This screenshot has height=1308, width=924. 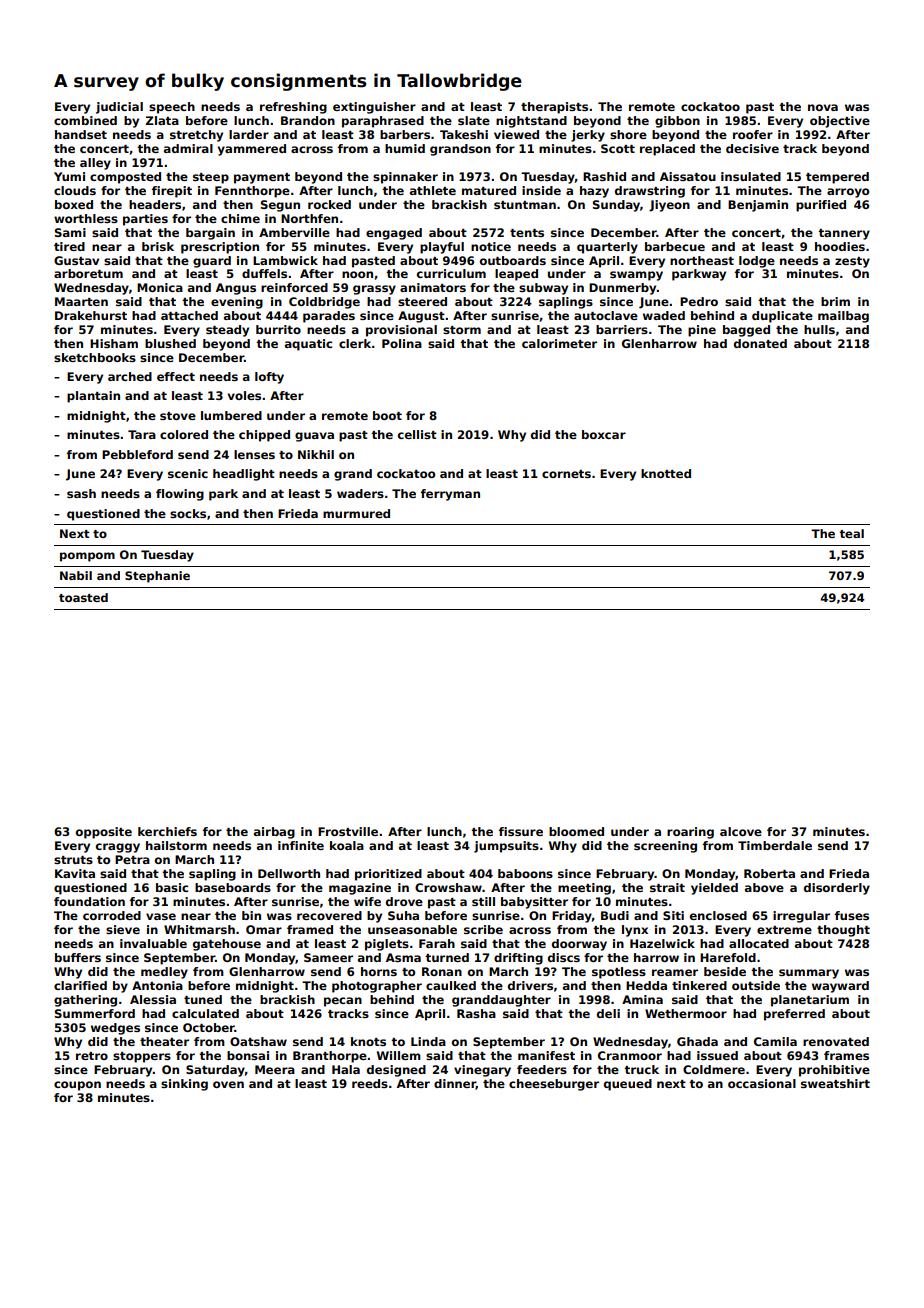 What do you see at coordinates (244, 475) in the screenshot?
I see `headlight` at bounding box center [244, 475].
